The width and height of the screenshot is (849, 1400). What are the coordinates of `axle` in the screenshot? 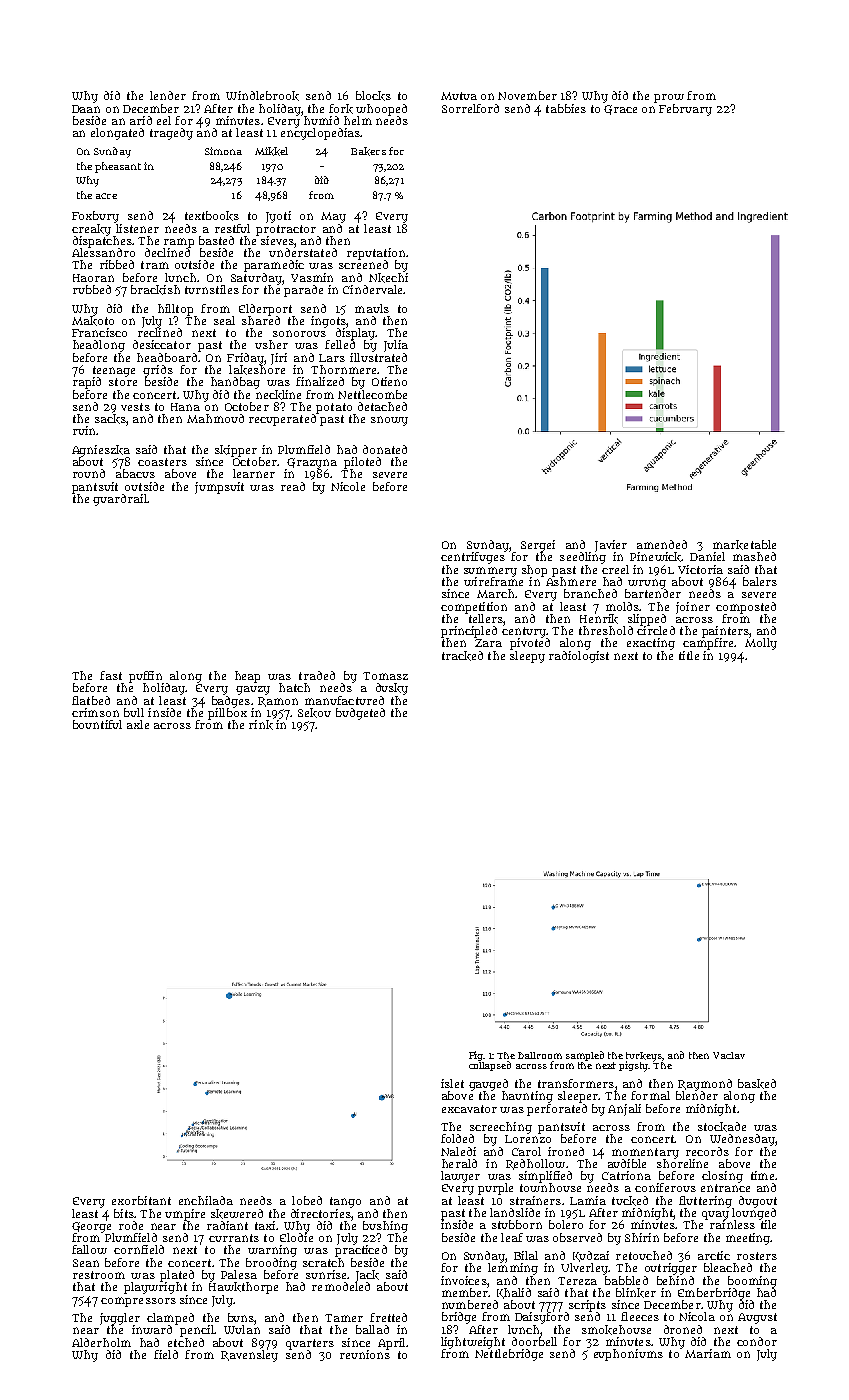 It's located at (138, 724).
